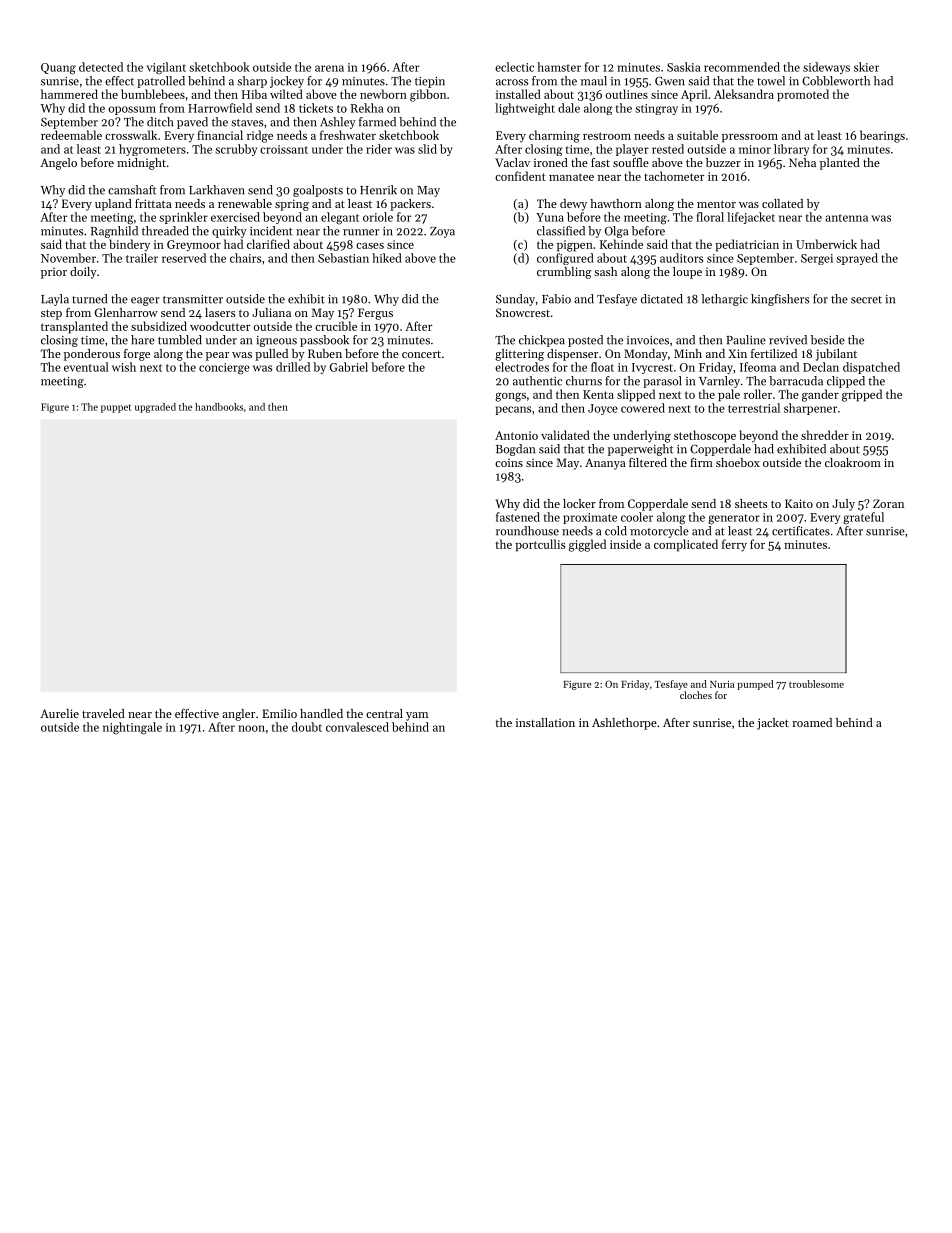 The height and width of the document is (1233, 952). I want to click on terrestrial, so click(754, 408).
